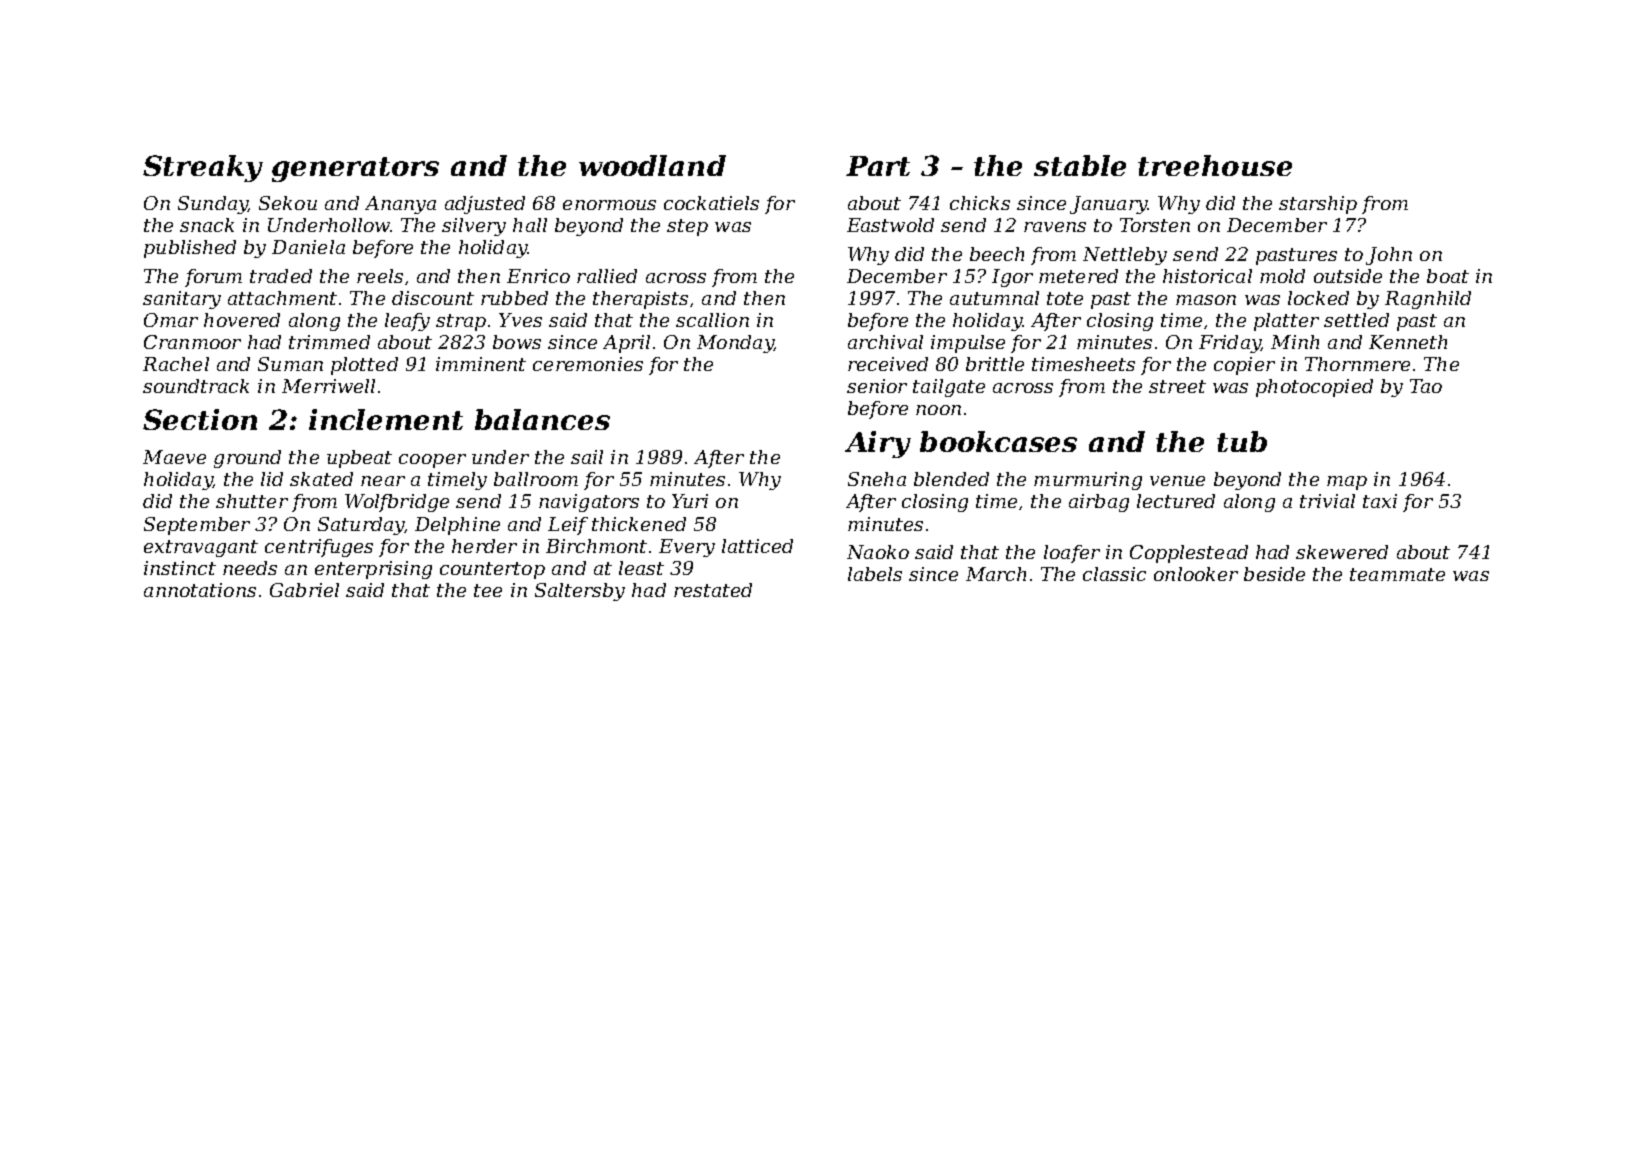 This screenshot has height=1161, width=1643. What do you see at coordinates (355, 169) in the screenshot?
I see `generators` at bounding box center [355, 169].
